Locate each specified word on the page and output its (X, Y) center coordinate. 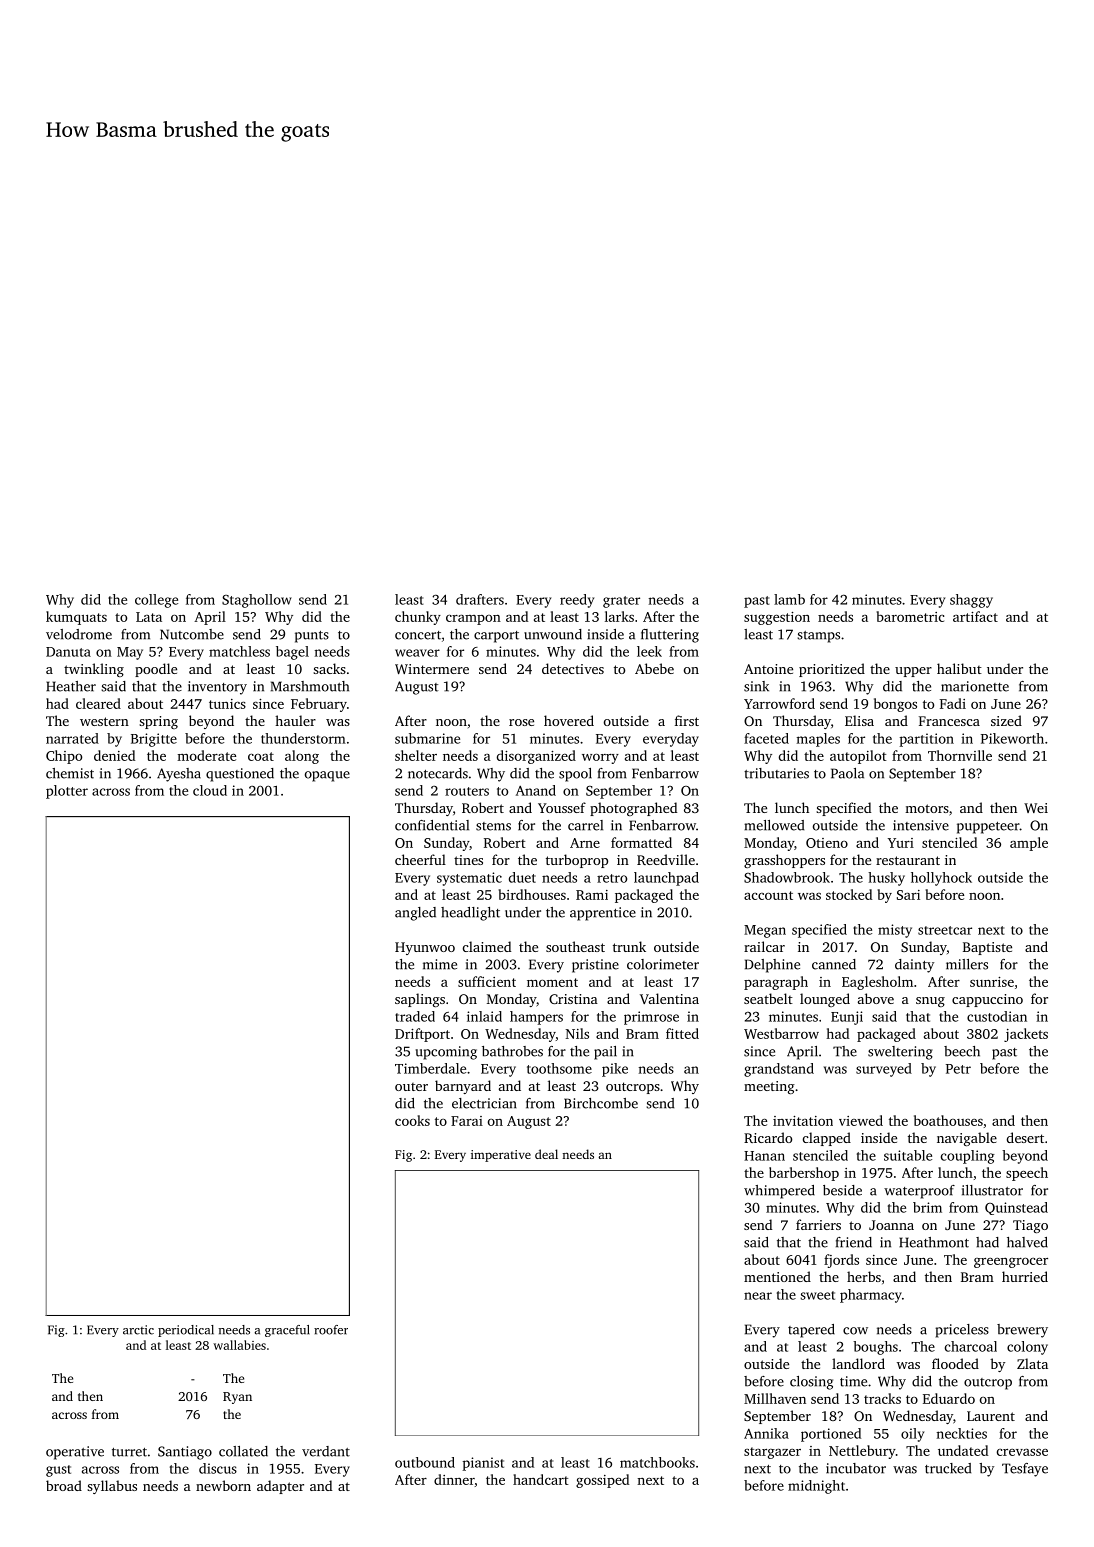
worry (600, 759)
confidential (432, 825)
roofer (331, 1330)
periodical (186, 1331)
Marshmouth (310, 686)
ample (1029, 844)
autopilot (858, 757)
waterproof (919, 1192)
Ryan (237, 1398)
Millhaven (775, 1398)
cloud (210, 790)
